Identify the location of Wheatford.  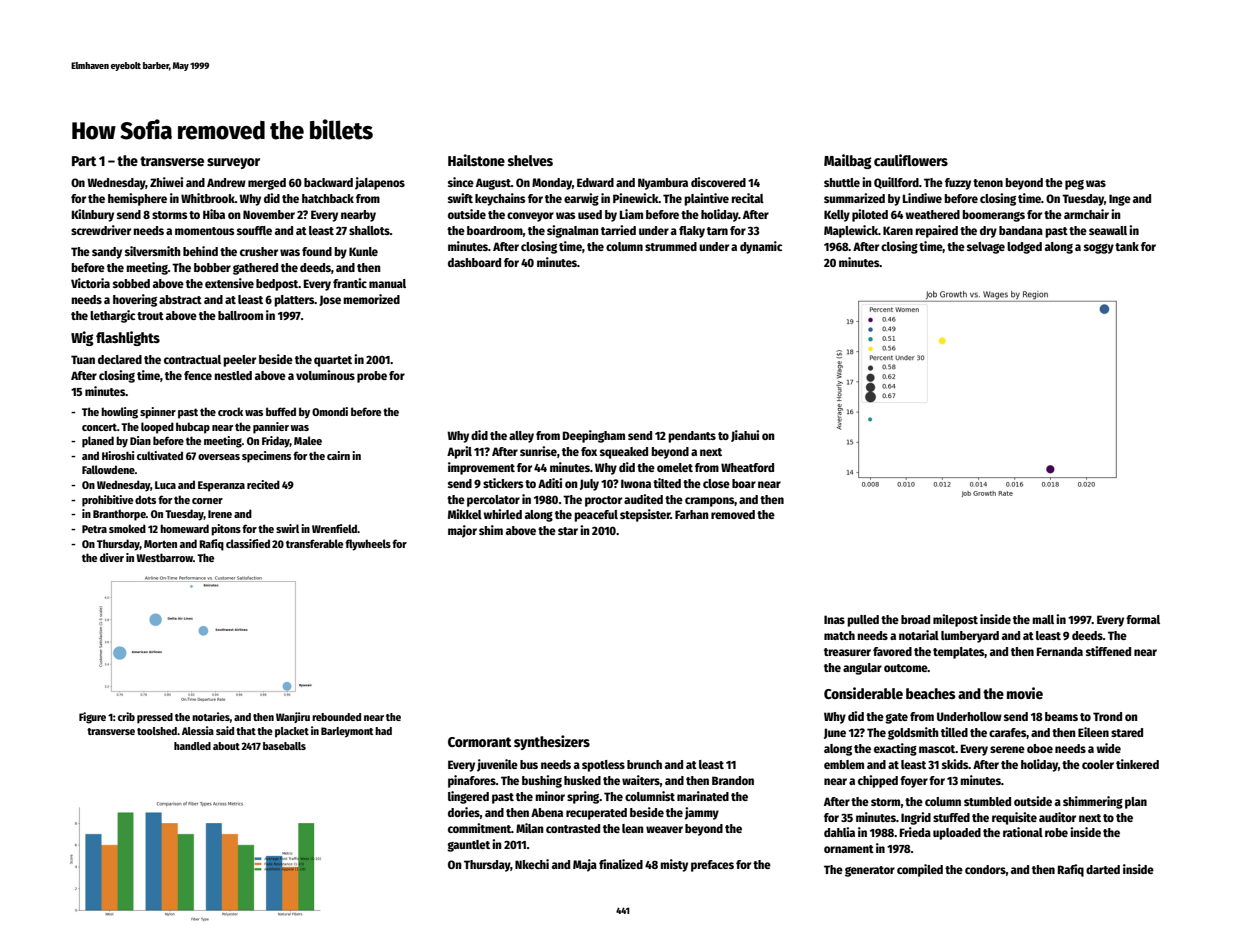
(747, 467).
